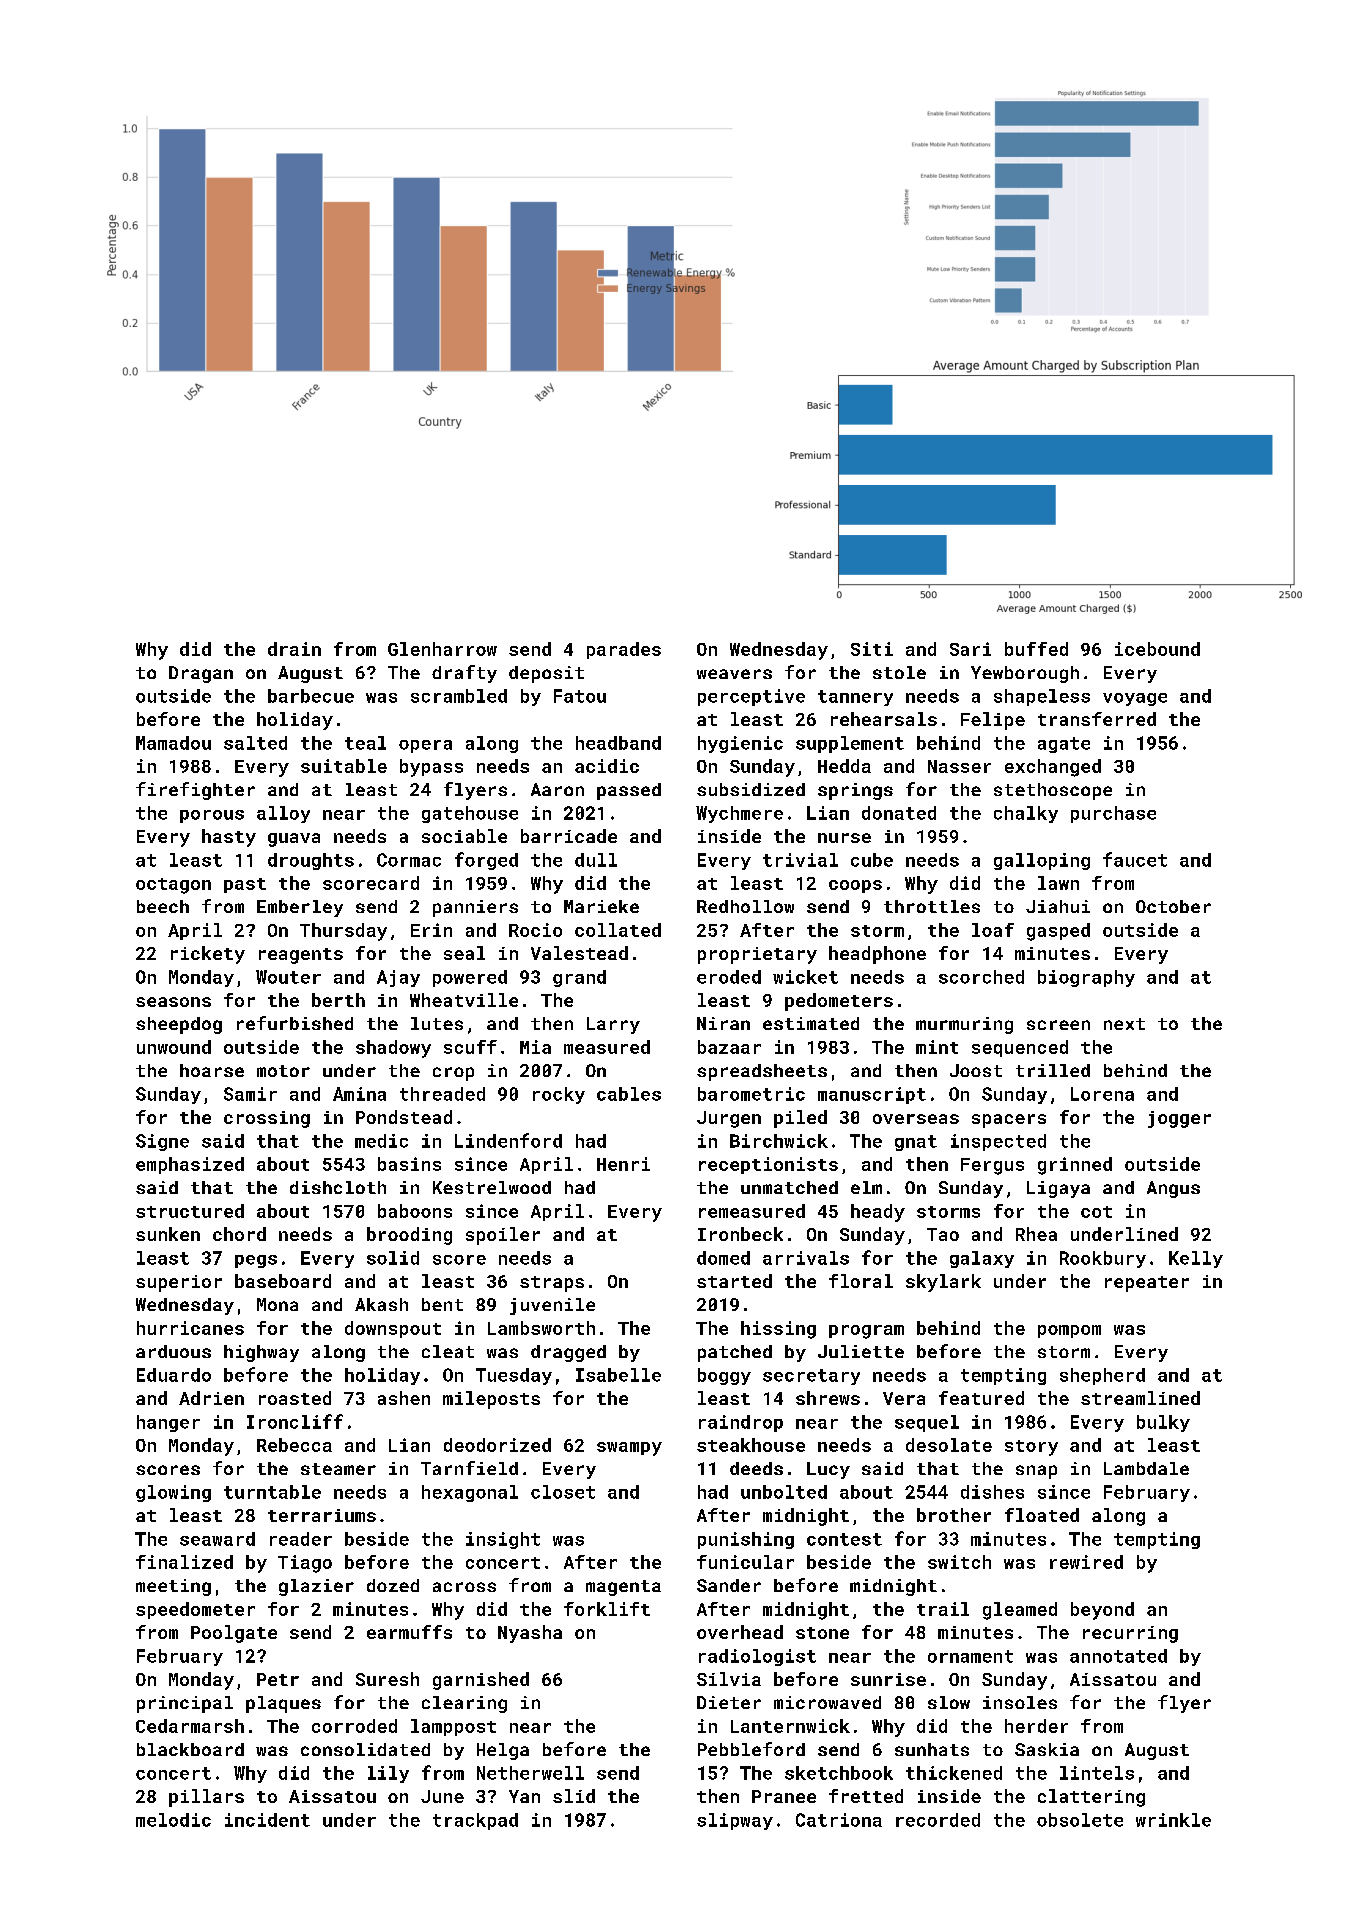 This page has width=1361, height=1925. Describe the element at coordinates (734, 674) in the page. I see `weavers` at that location.
